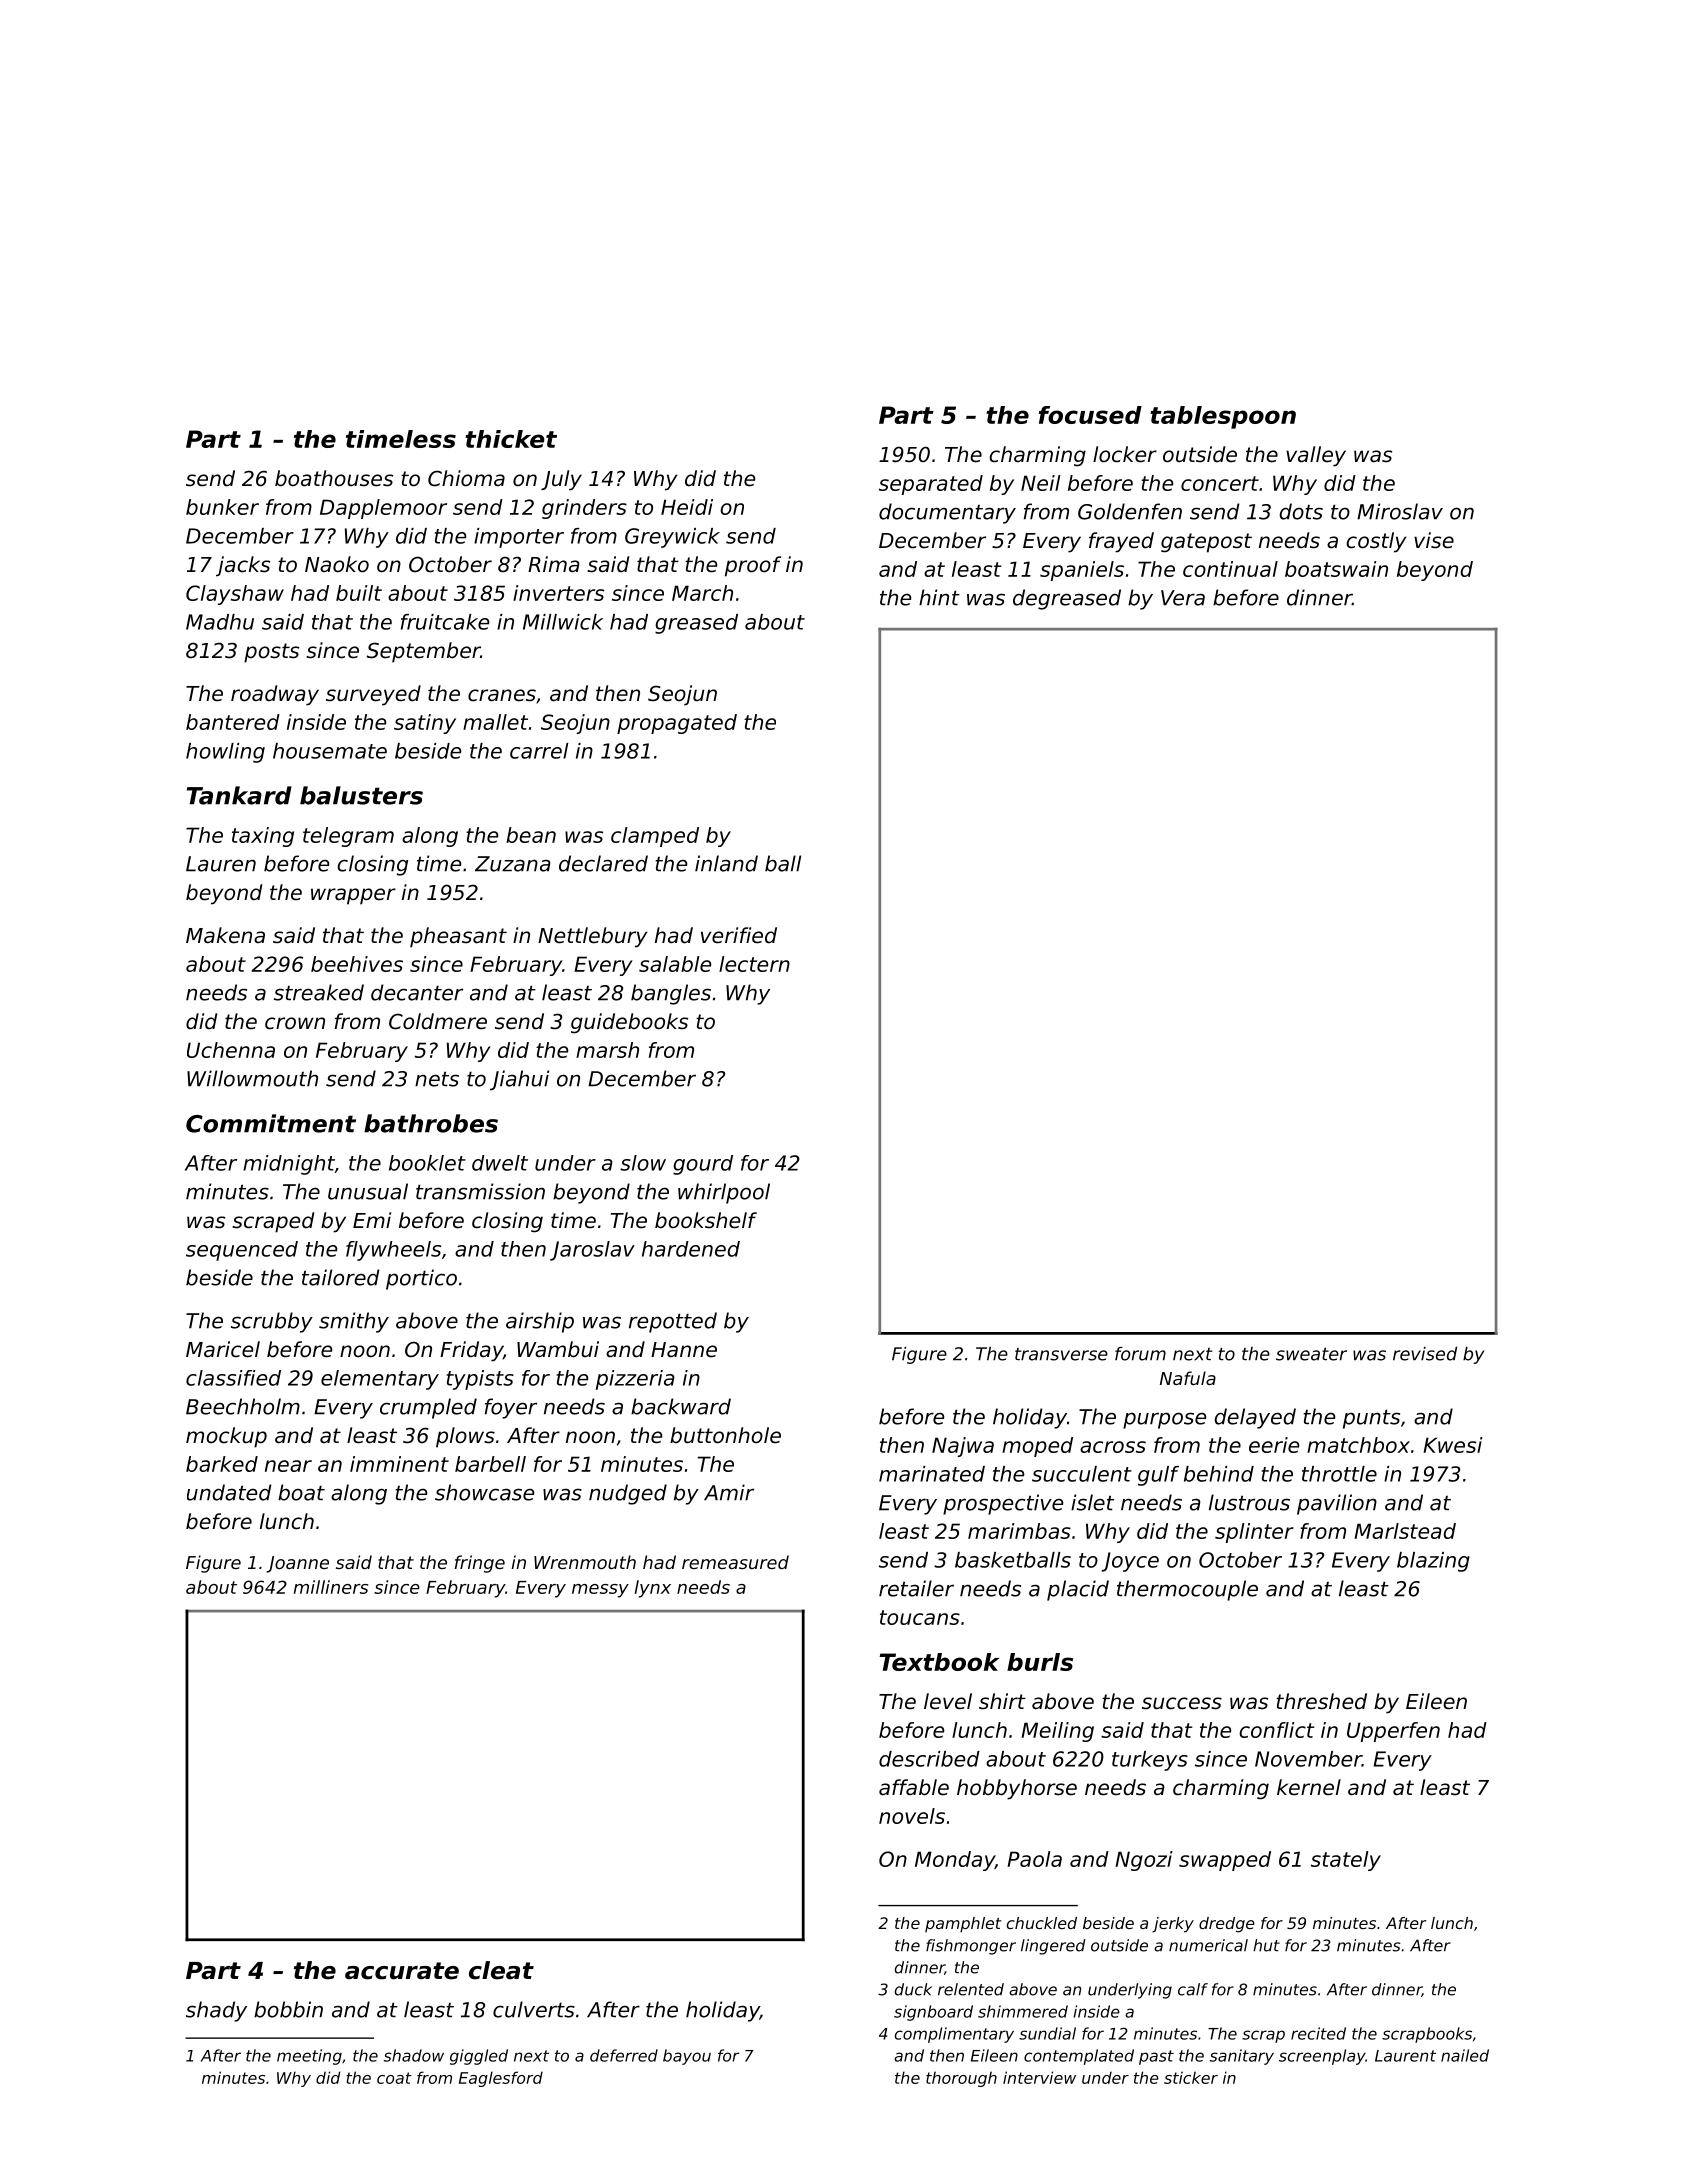  What do you see at coordinates (635, 1380) in the page?
I see `pizzeria` at bounding box center [635, 1380].
